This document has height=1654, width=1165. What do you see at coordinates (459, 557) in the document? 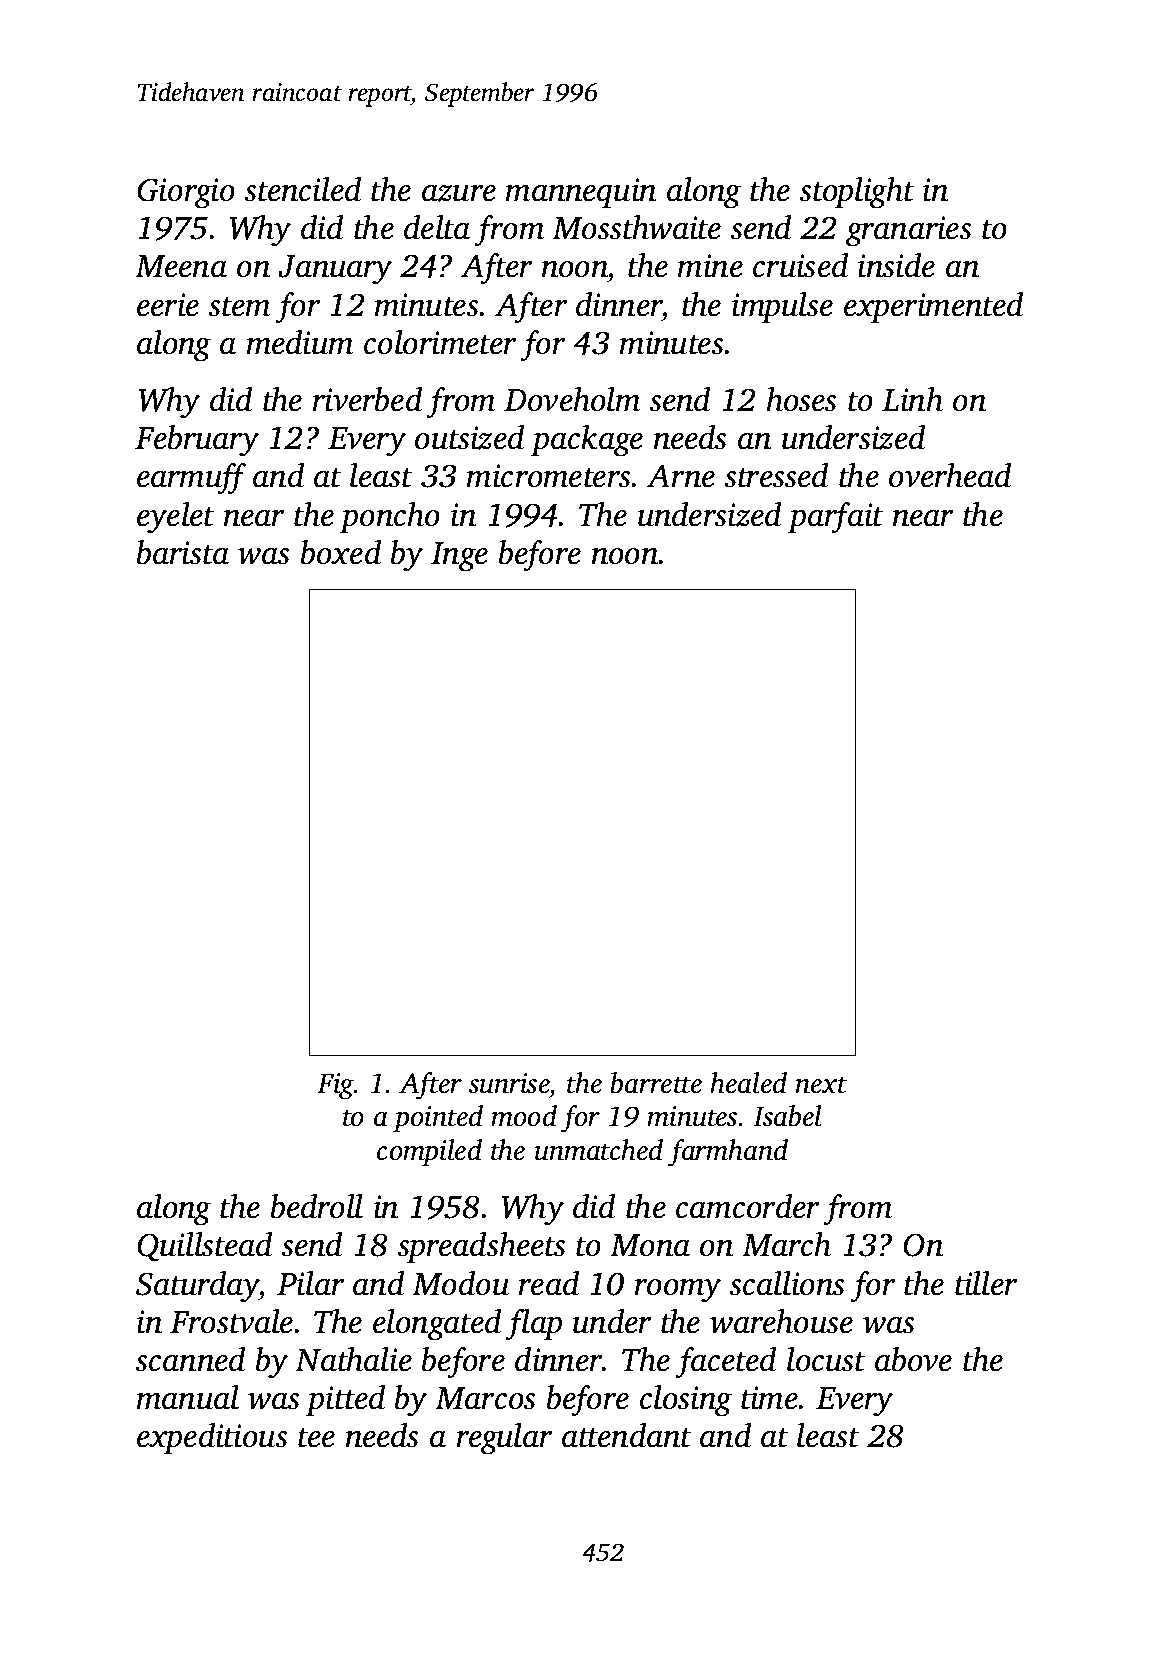
I see `Inge` at bounding box center [459, 557].
